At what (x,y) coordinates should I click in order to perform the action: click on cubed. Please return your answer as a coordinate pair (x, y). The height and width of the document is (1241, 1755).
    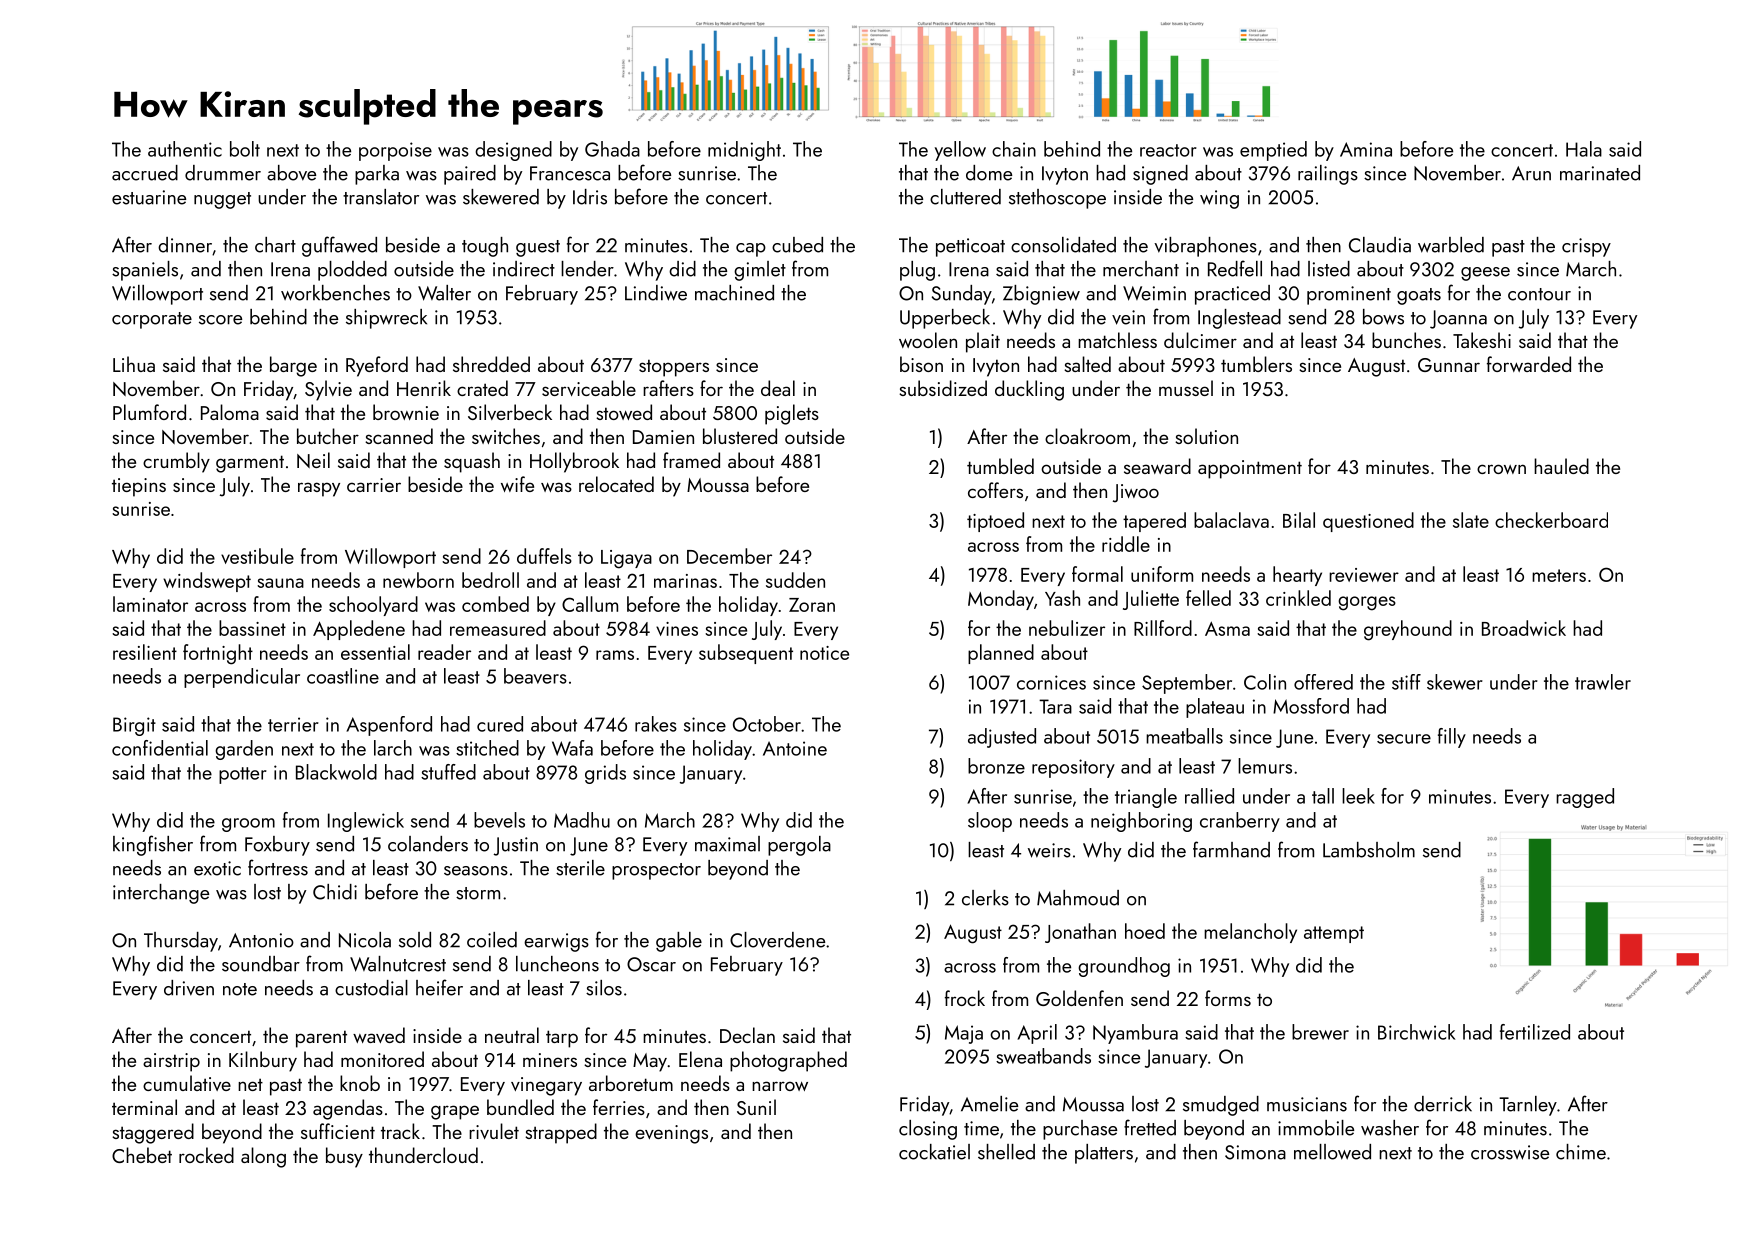
    Looking at the image, I should click on (797, 245).
